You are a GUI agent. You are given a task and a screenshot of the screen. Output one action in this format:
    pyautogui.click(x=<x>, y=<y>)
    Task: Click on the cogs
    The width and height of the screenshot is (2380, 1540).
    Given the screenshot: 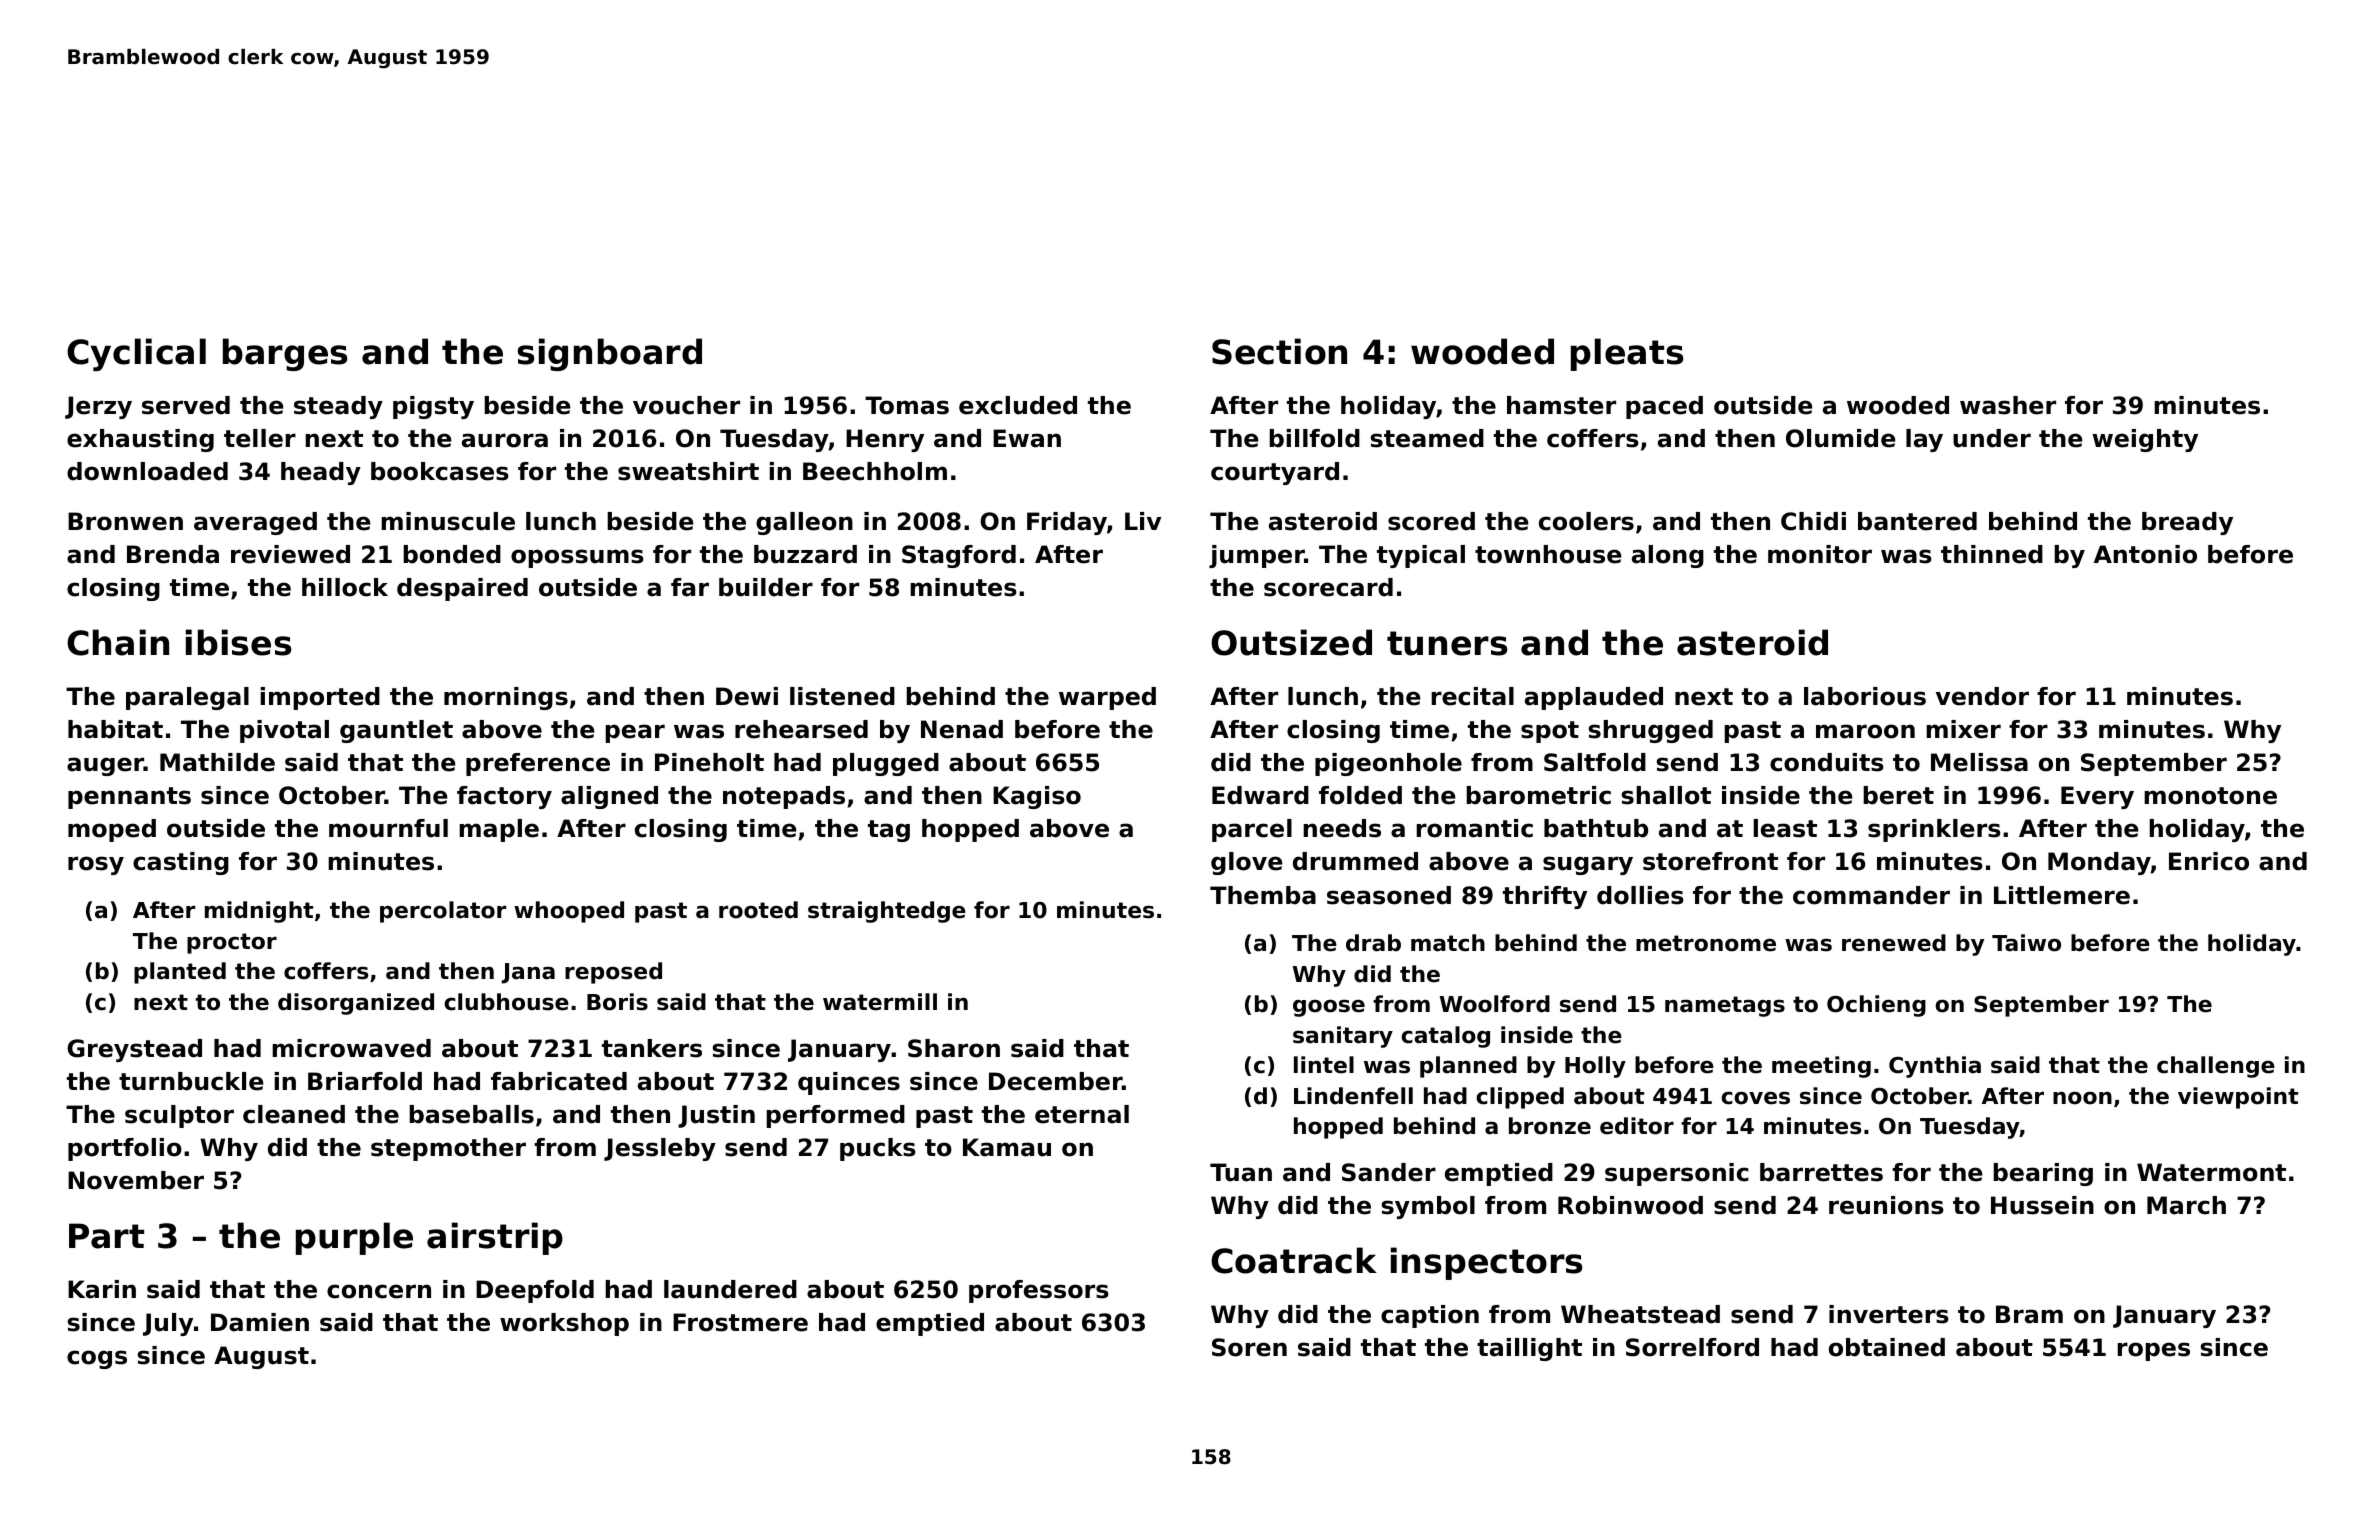 What is the action you would take?
    pyautogui.click(x=97, y=1359)
